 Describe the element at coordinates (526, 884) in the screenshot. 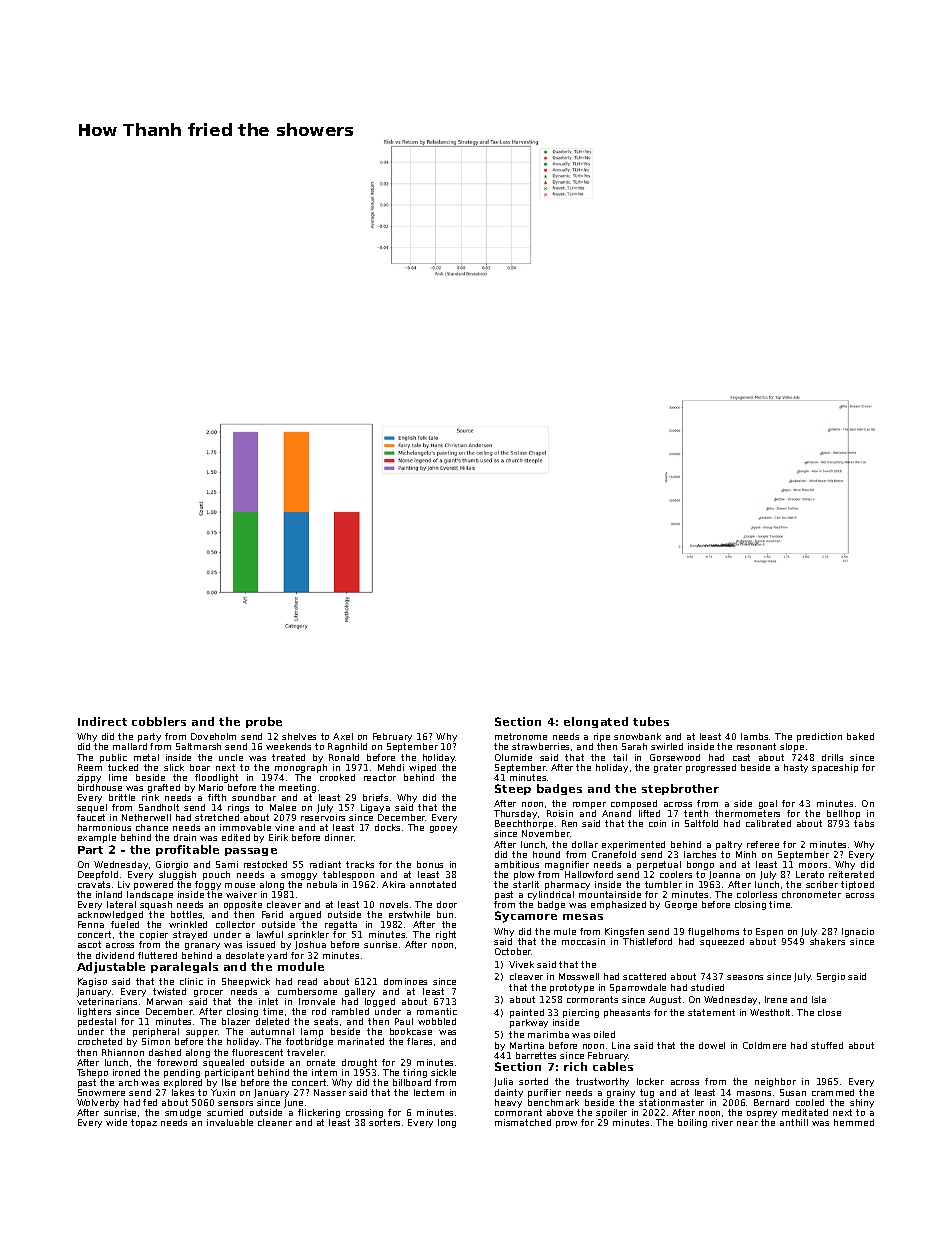

I see `starlit` at that location.
